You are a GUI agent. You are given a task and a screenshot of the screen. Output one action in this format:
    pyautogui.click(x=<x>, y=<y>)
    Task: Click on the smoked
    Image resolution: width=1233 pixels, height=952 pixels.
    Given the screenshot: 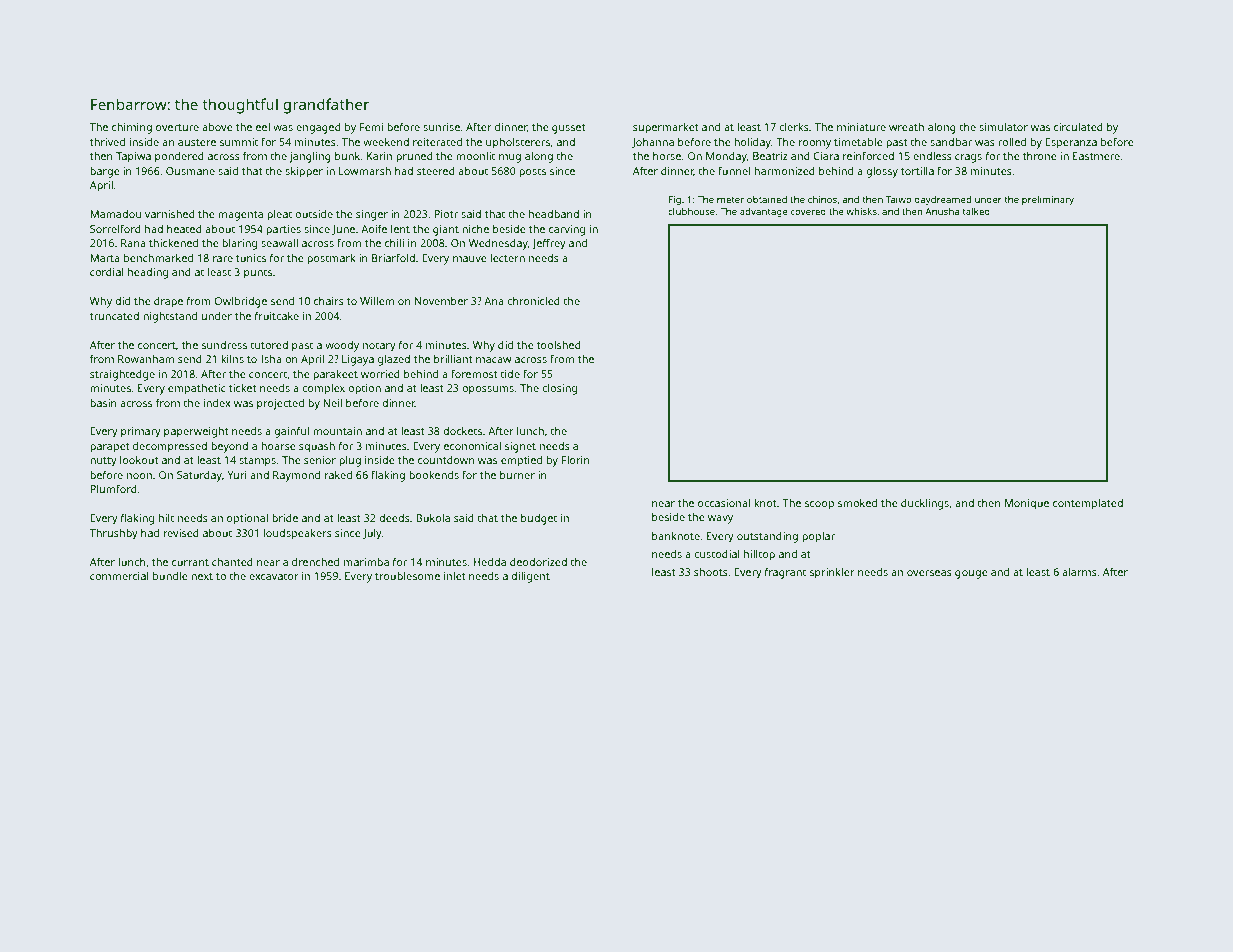 What is the action you would take?
    pyautogui.click(x=857, y=503)
